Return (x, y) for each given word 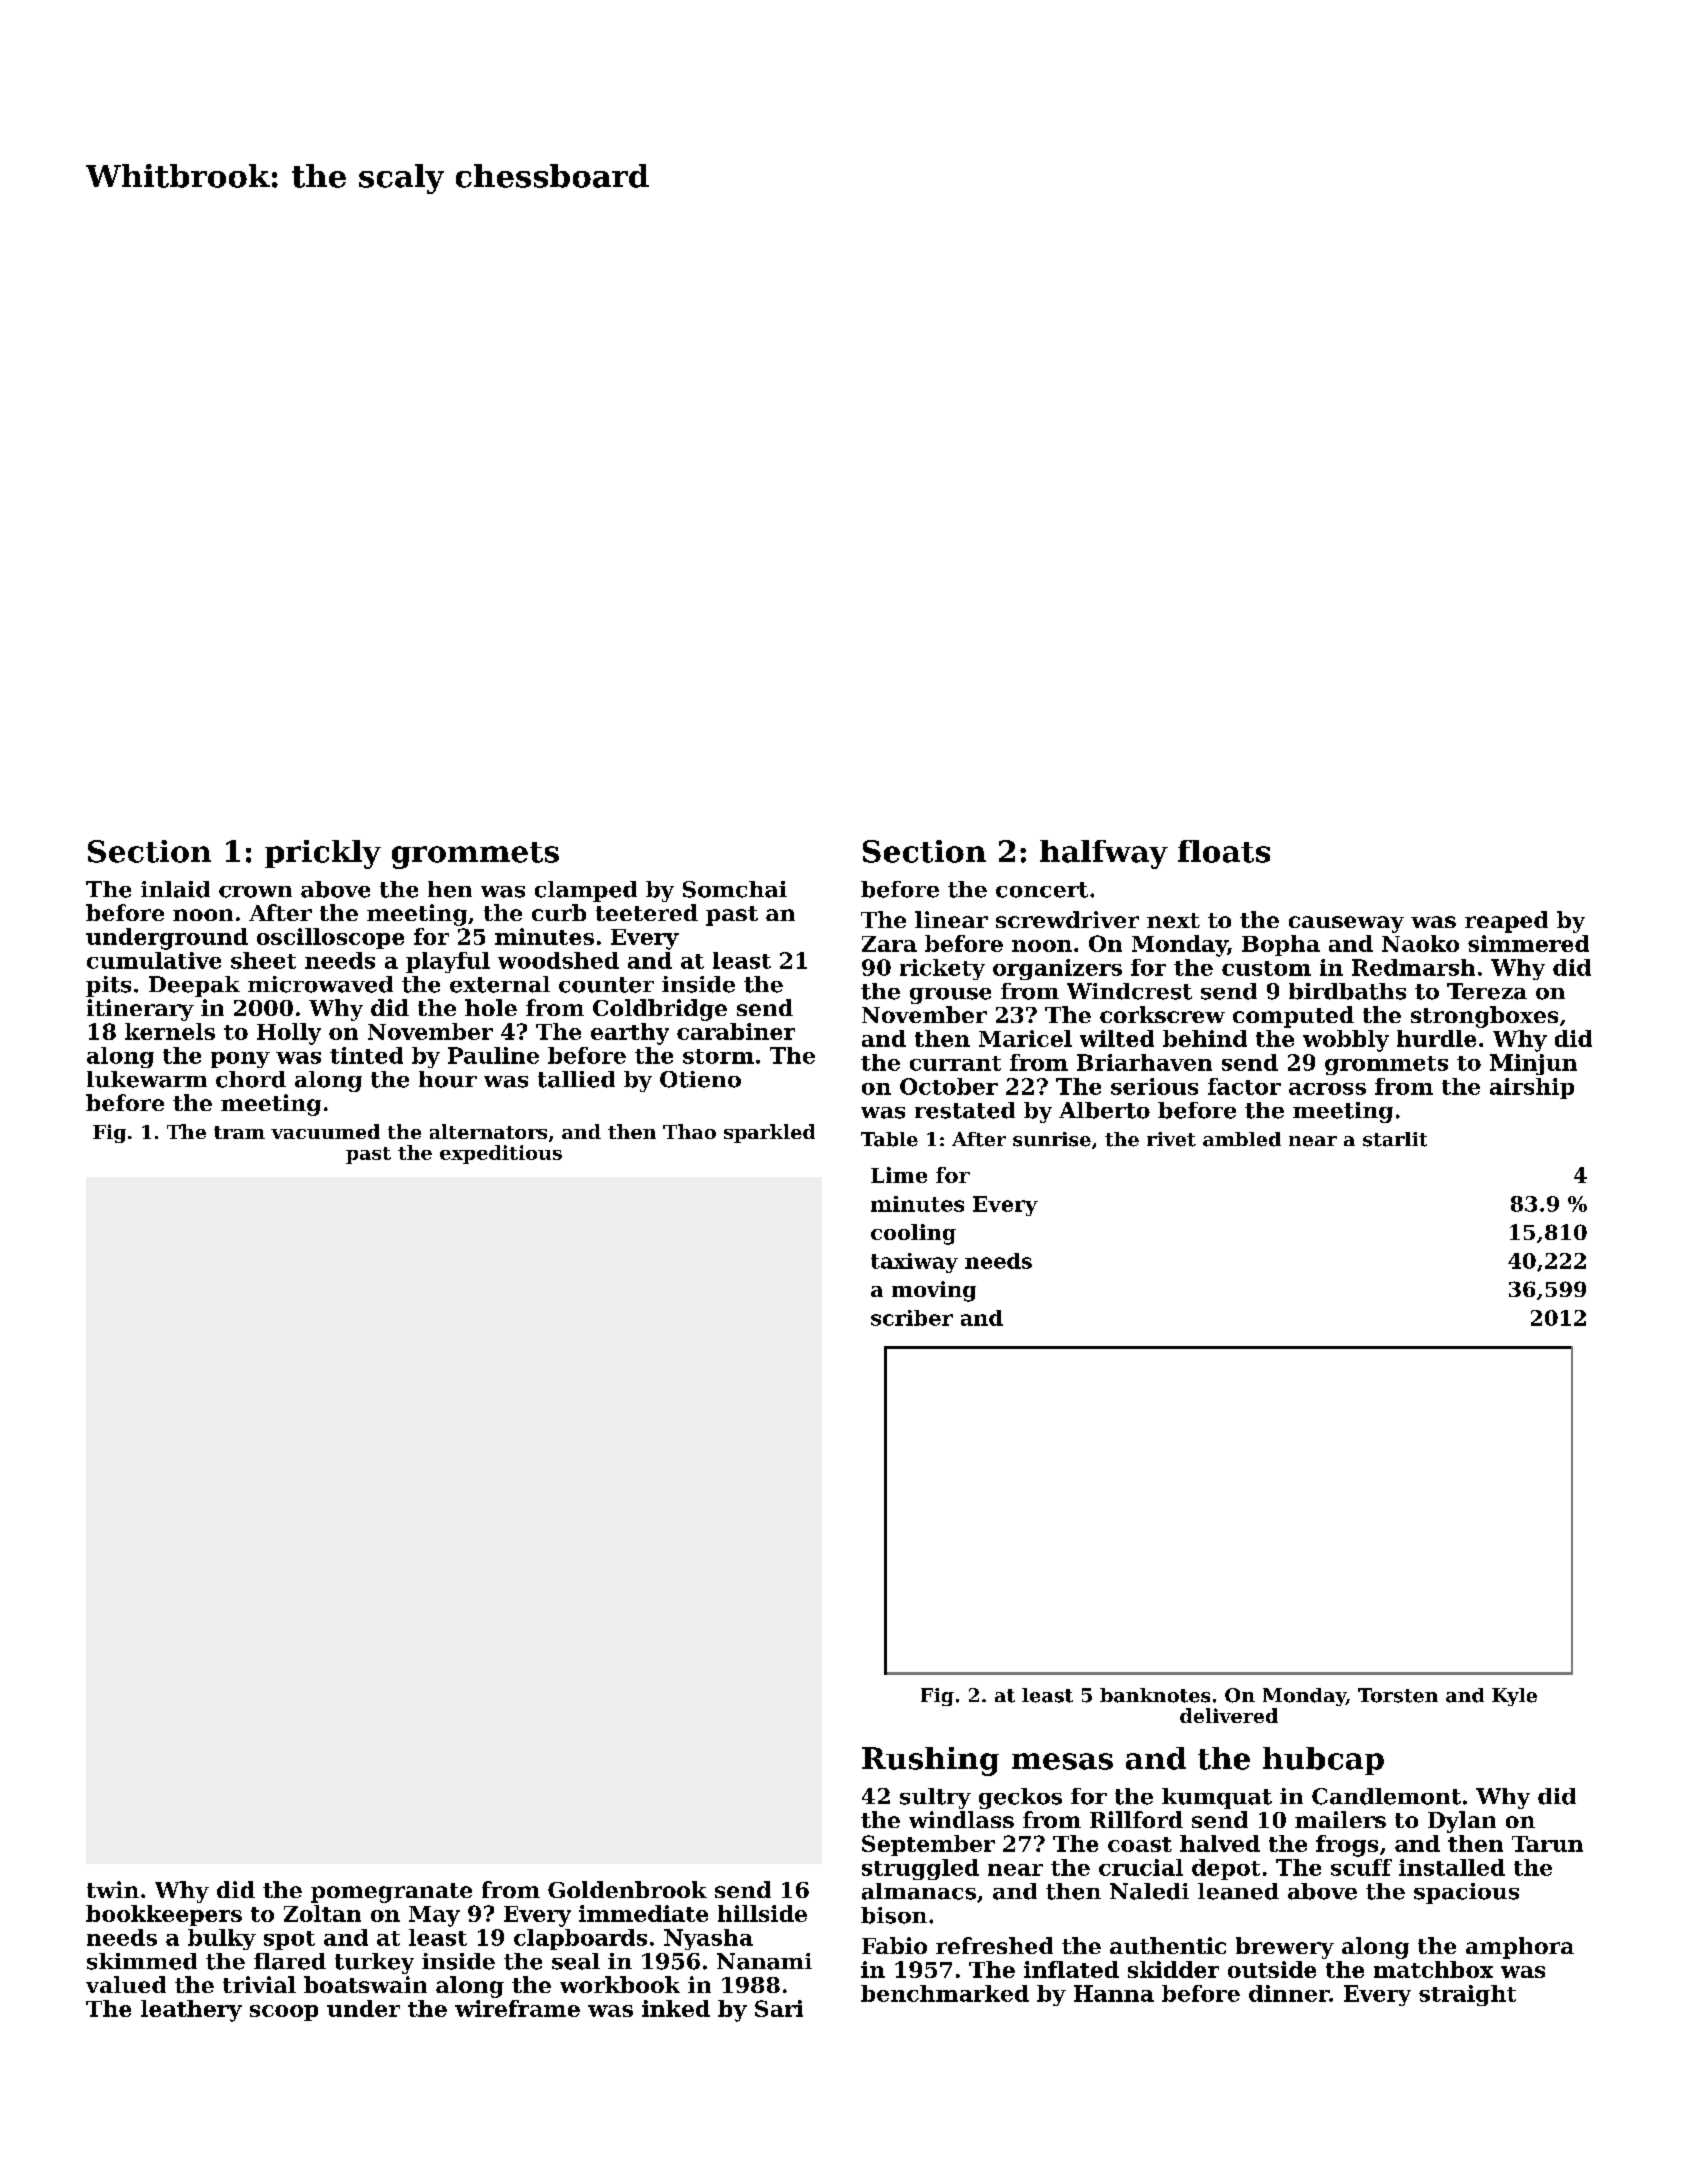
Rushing (930, 1761)
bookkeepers (164, 1915)
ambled (1242, 1139)
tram (239, 1132)
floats (1224, 851)
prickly (323, 854)
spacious (1466, 1893)
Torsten (1398, 1695)
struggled (920, 1869)
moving (934, 1291)
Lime (899, 1175)
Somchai (735, 889)
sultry (935, 1798)
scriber (912, 1318)
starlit (1395, 1139)
